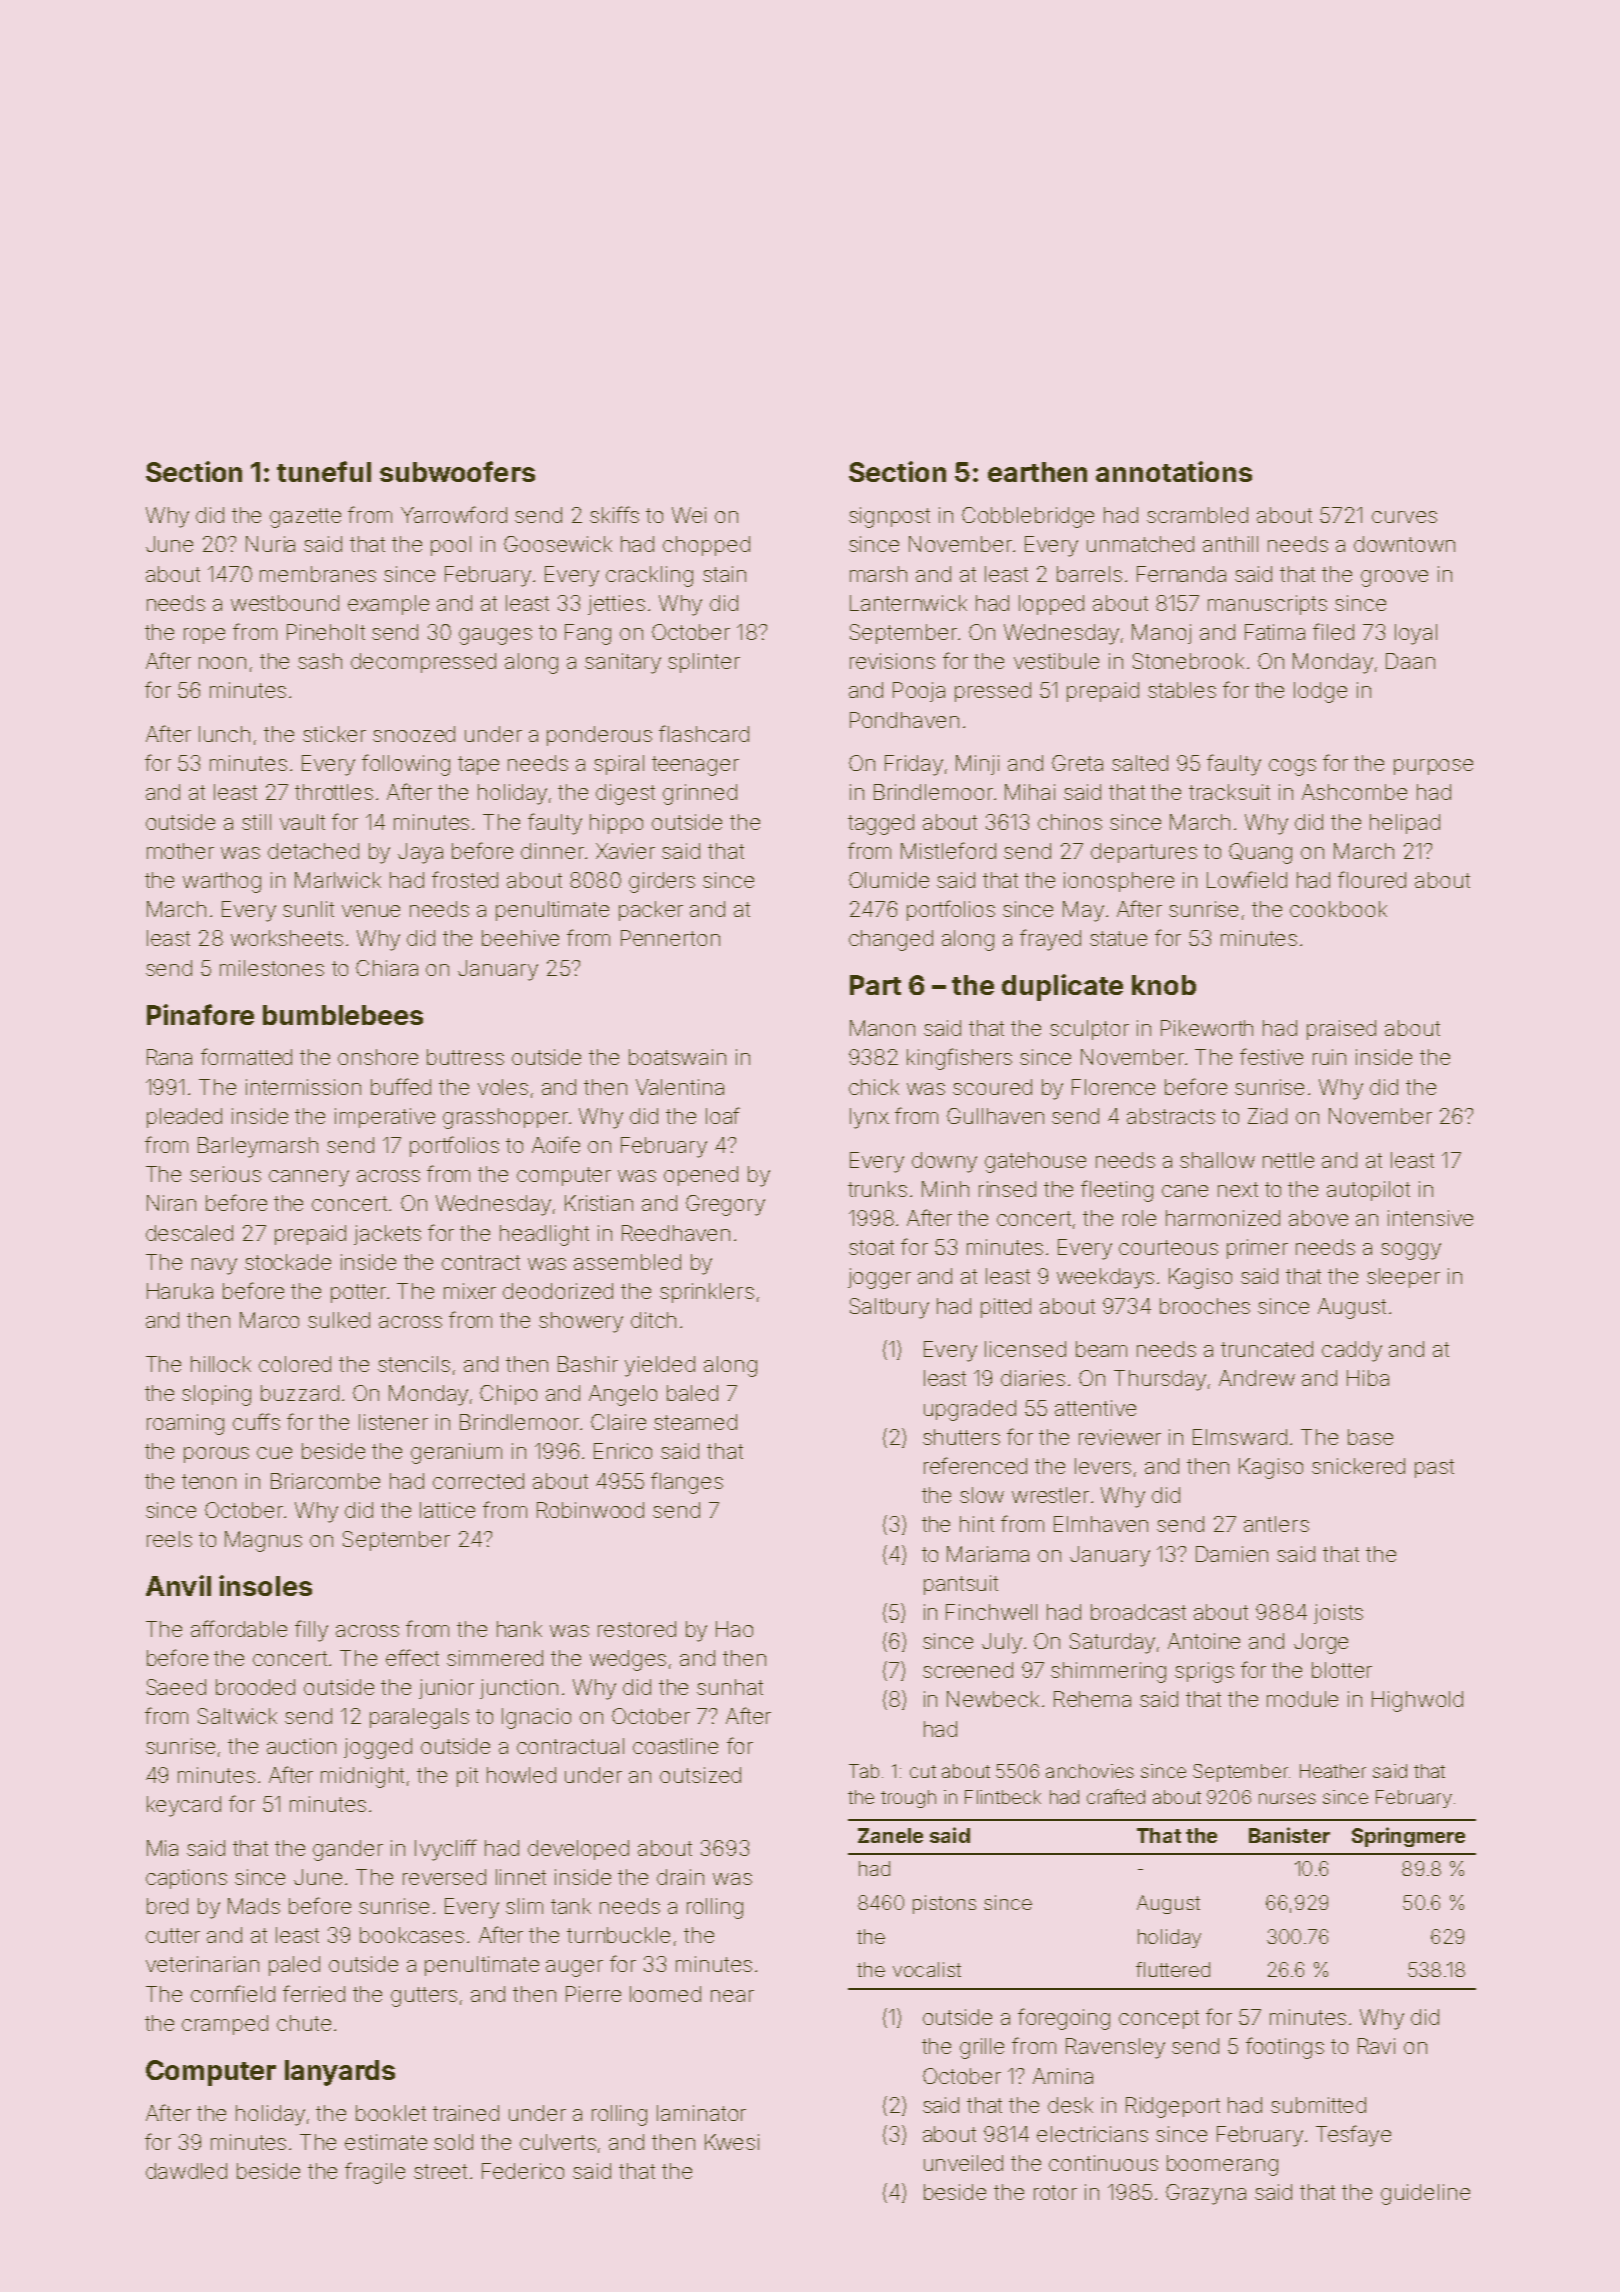 This screenshot has height=2292, width=1620. What do you see at coordinates (734, 1629) in the screenshot?
I see `Hao` at bounding box center [734, 1629].
